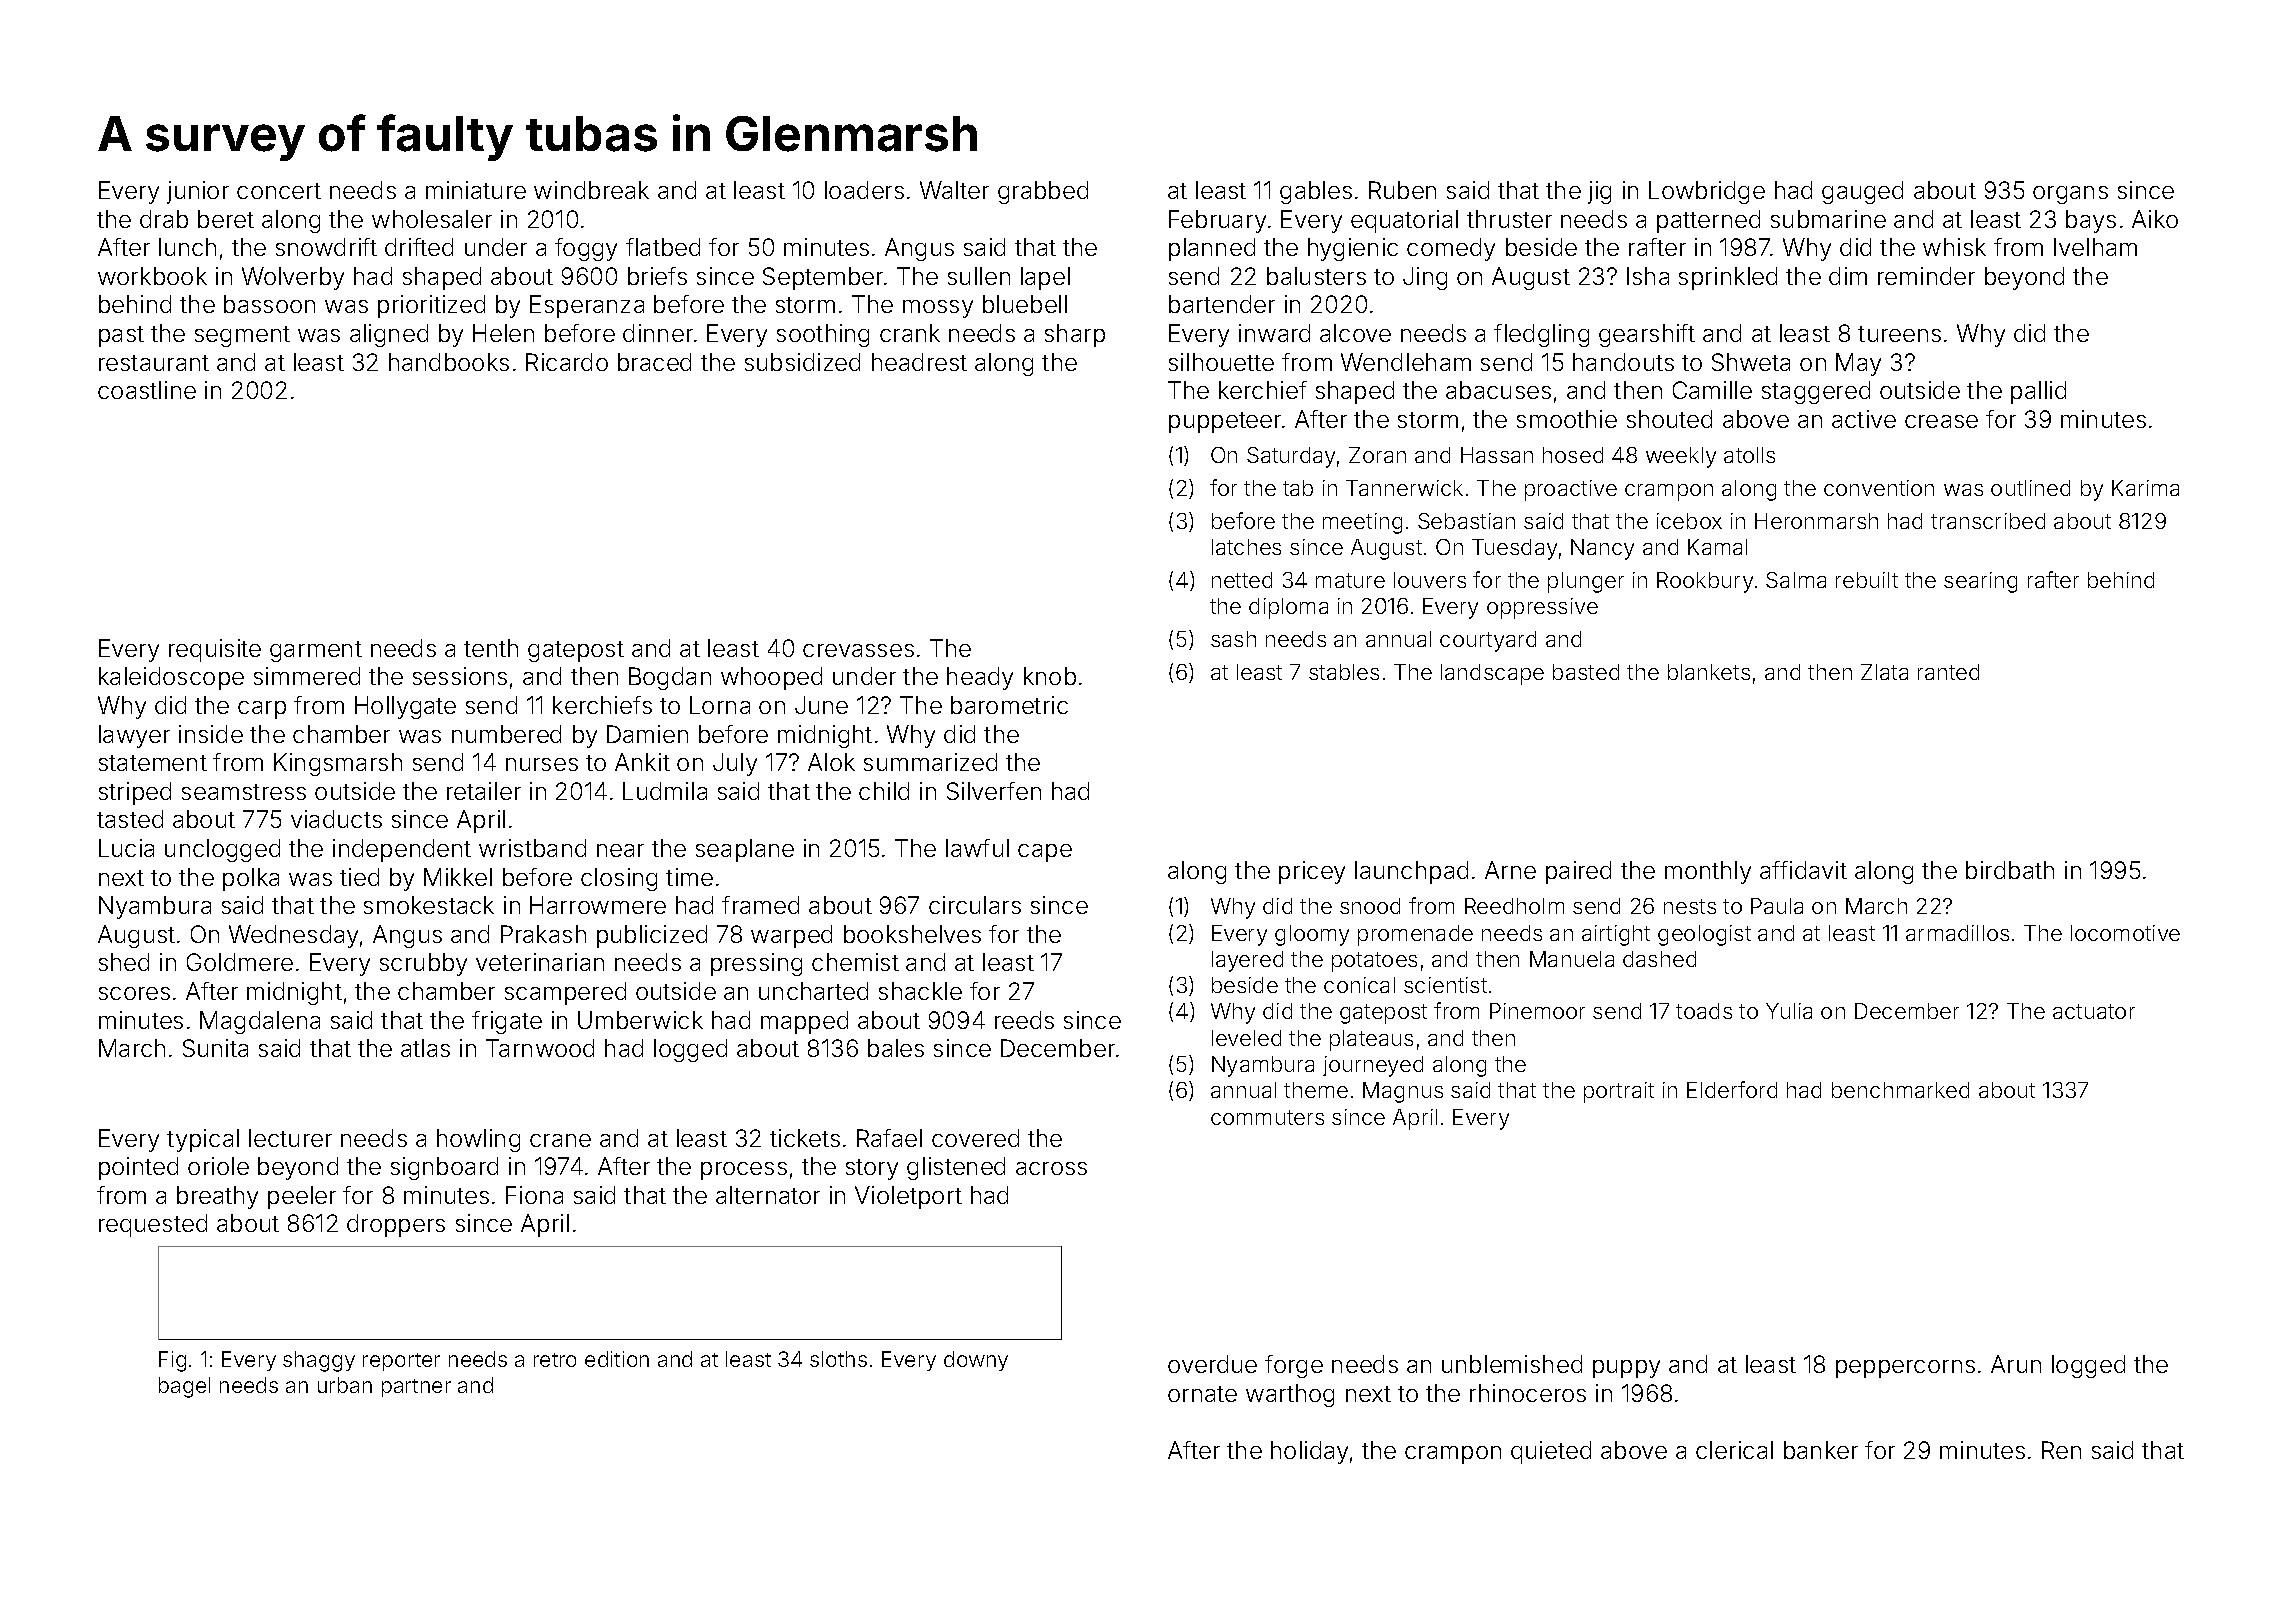  Describe the element at coordinates (1051, 1168) in the document. I see `across` at that location.
